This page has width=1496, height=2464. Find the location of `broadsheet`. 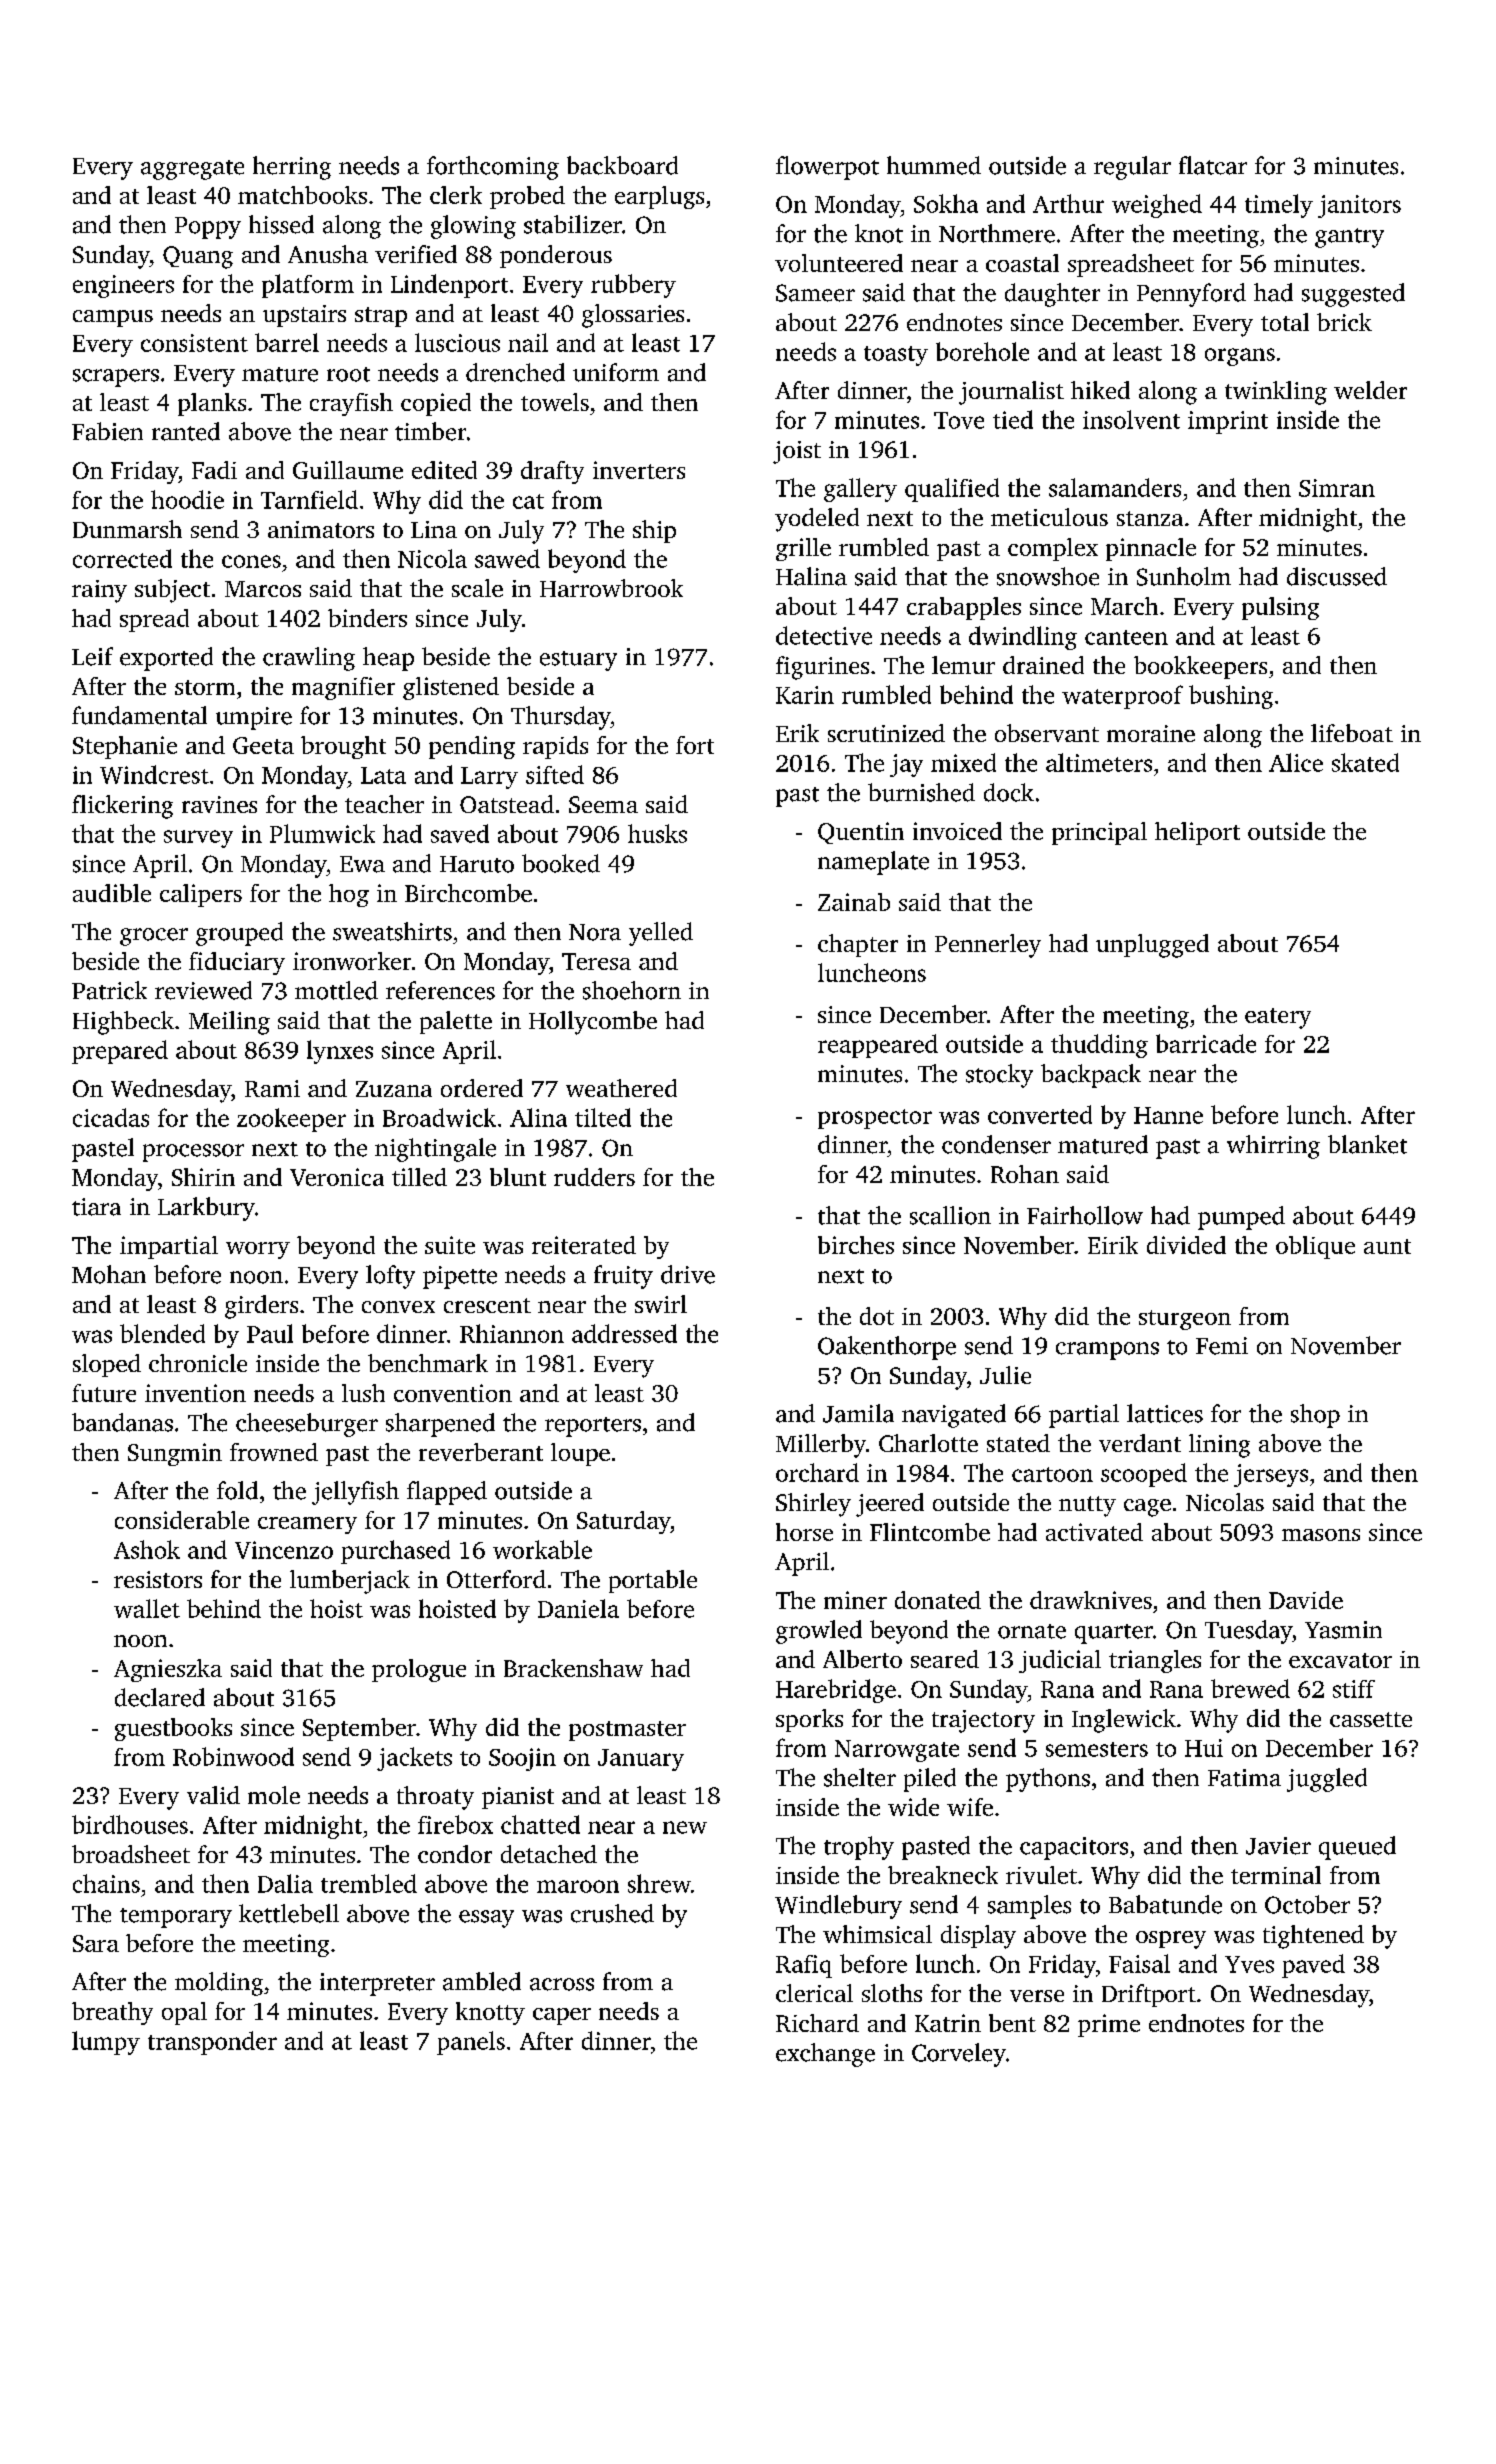

broadsheet is located at coordinates (131, 1854).
